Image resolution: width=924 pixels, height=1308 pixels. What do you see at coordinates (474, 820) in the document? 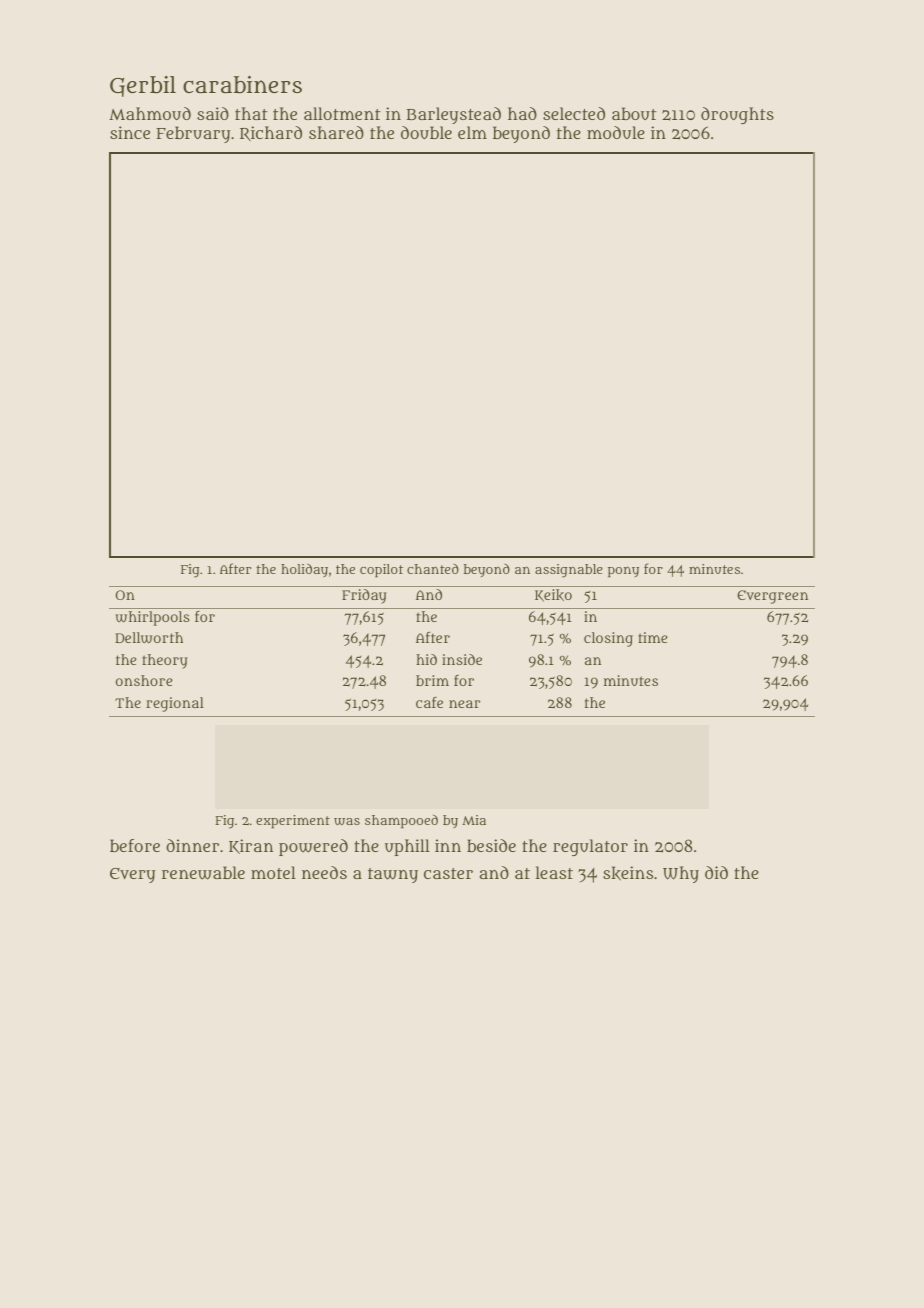
I see `Mia` at bounding box center [474, 820].
